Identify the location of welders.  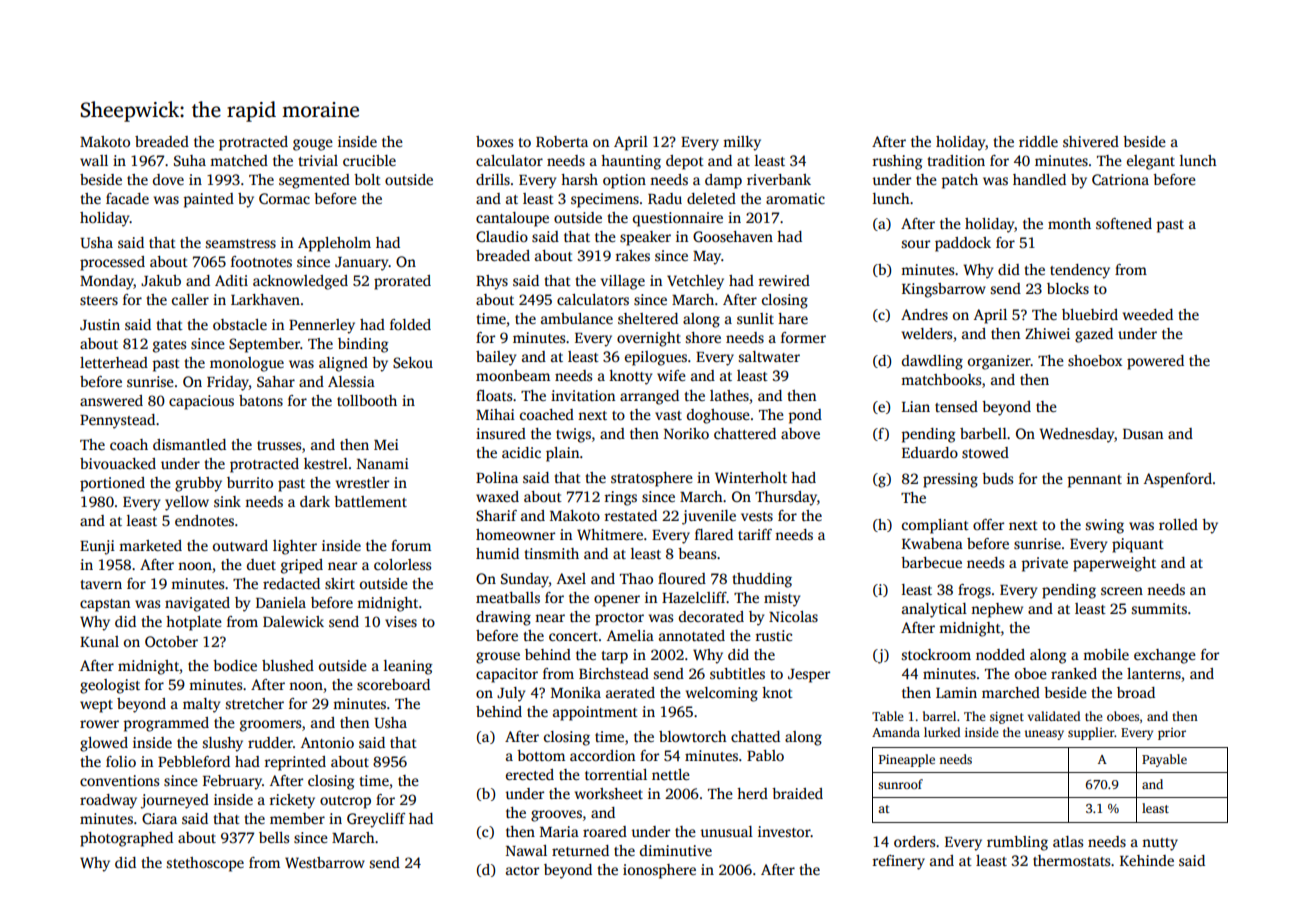
(927, 333).
